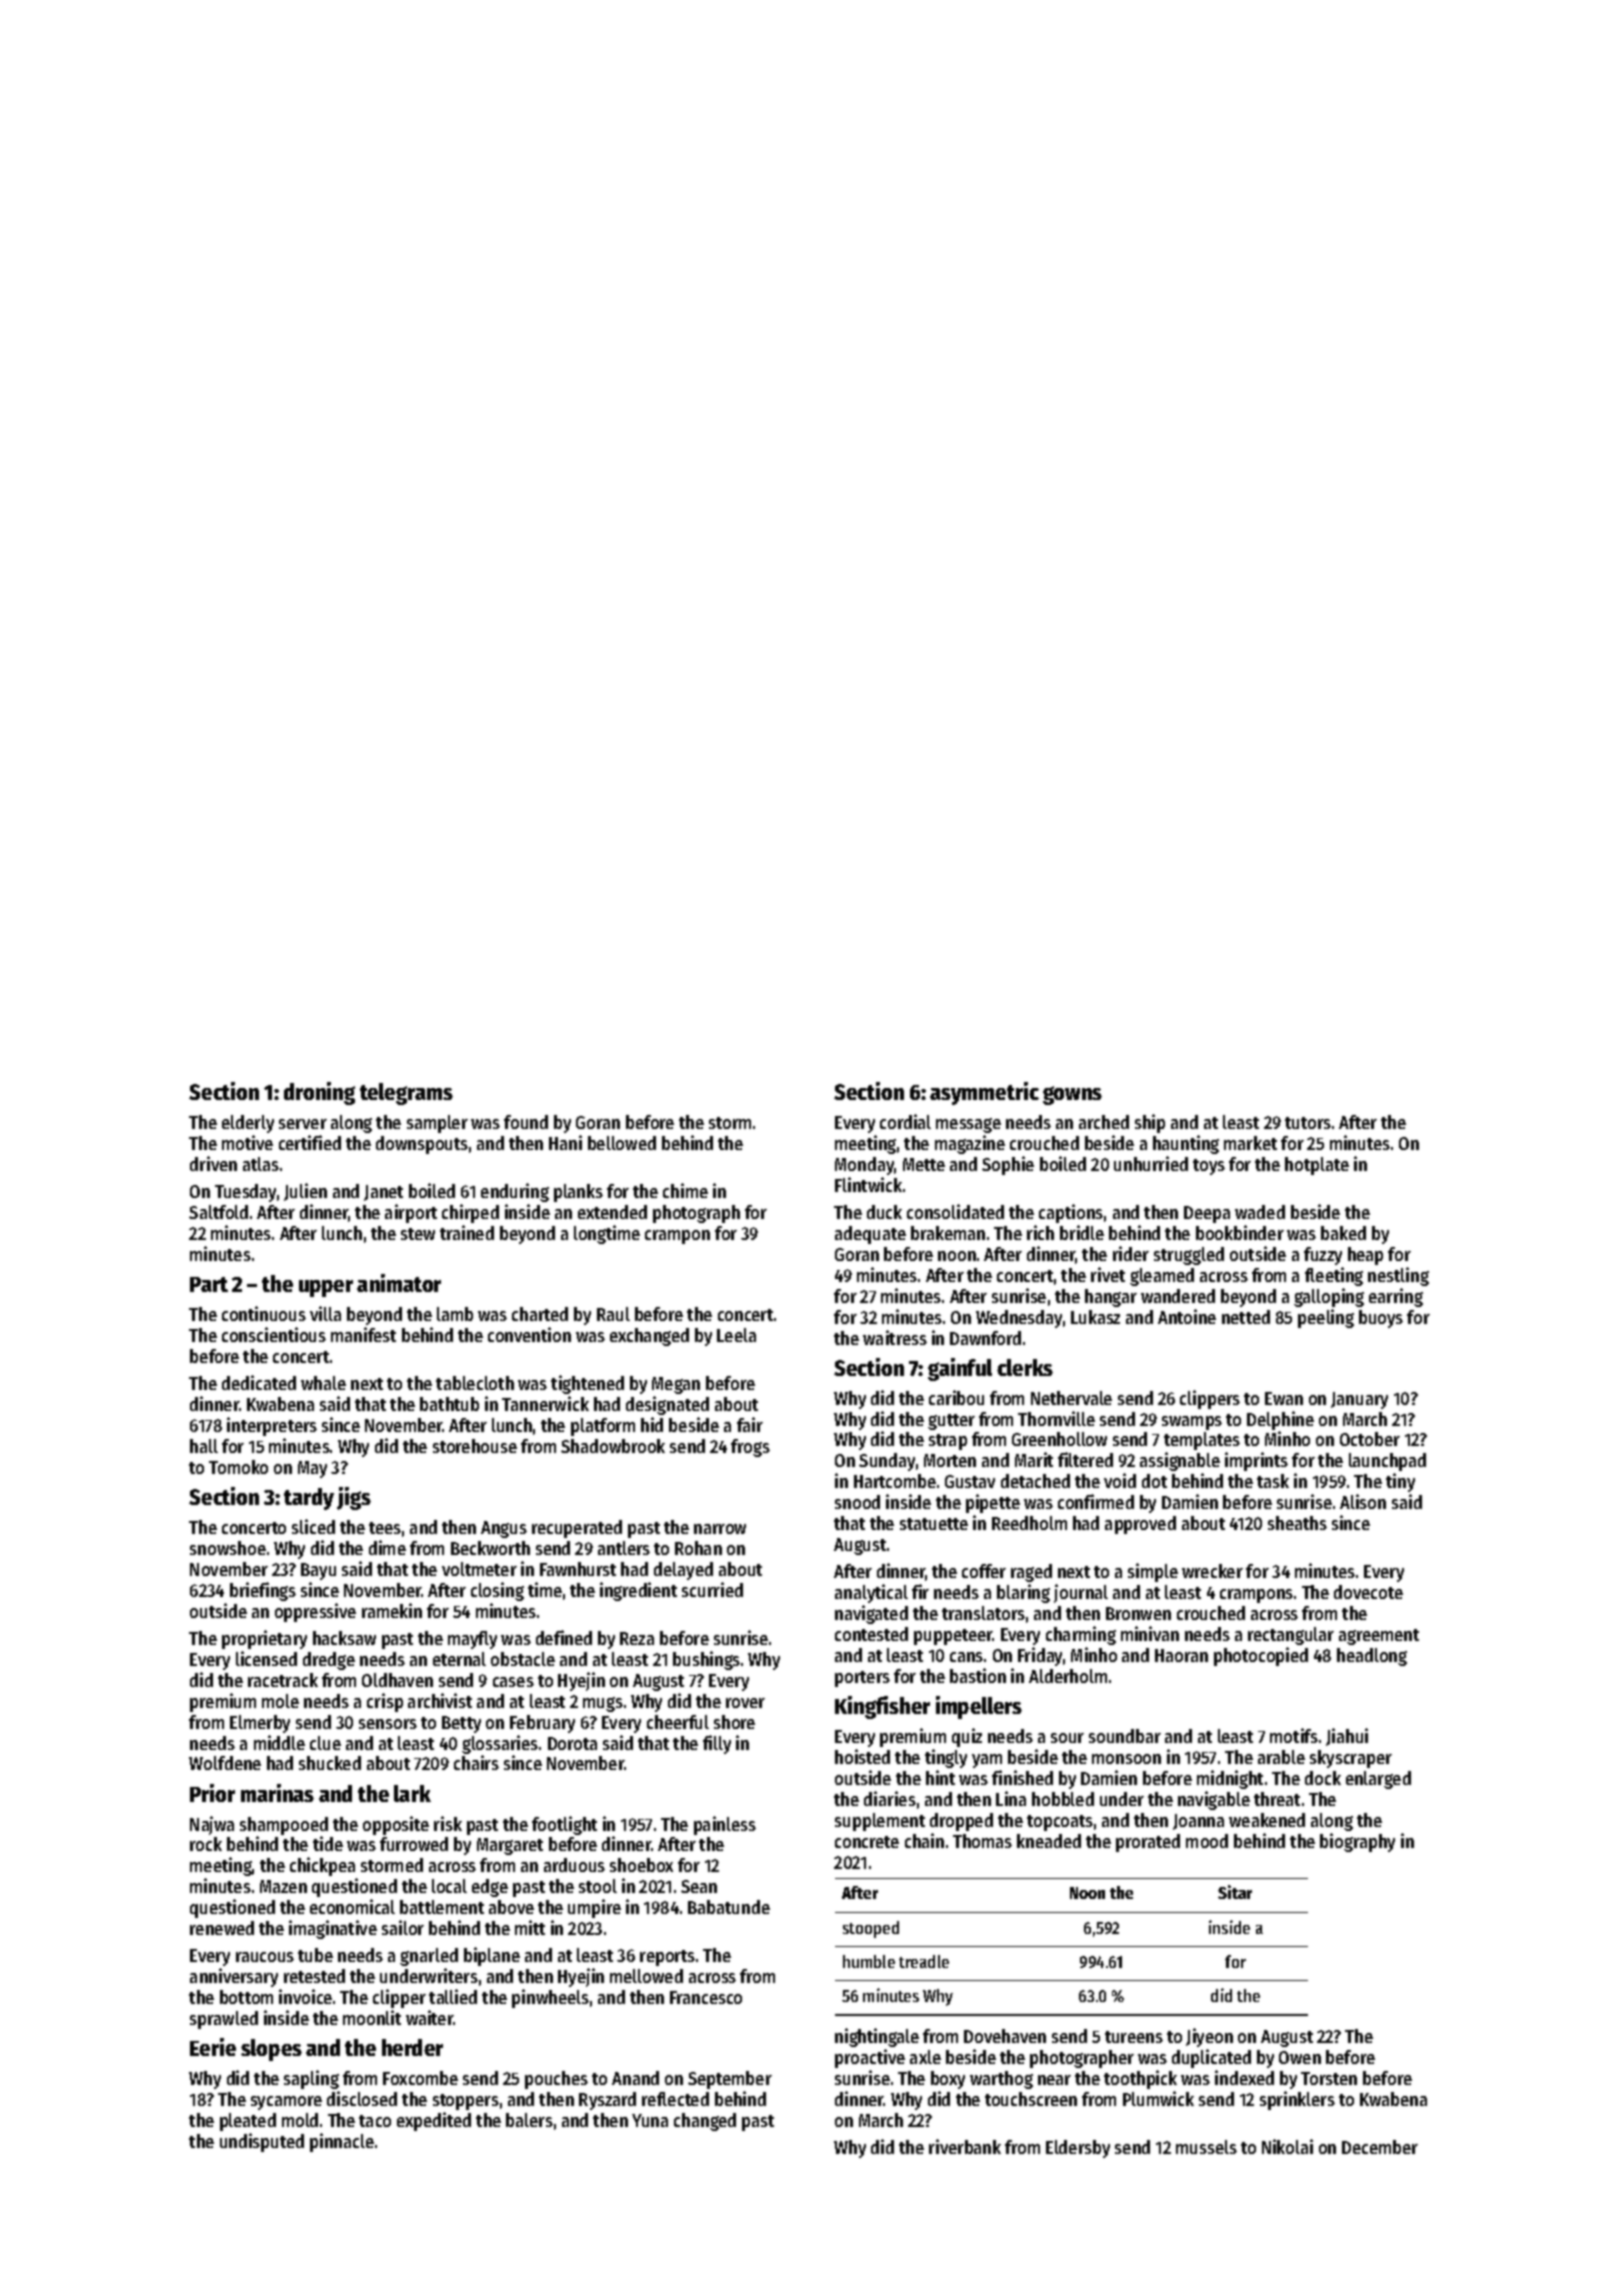 The image size is (1620, 2292). What do you see at coordinates (437, 1124) in the page?
I see `sampler` at bounding box center [437, 1124].
